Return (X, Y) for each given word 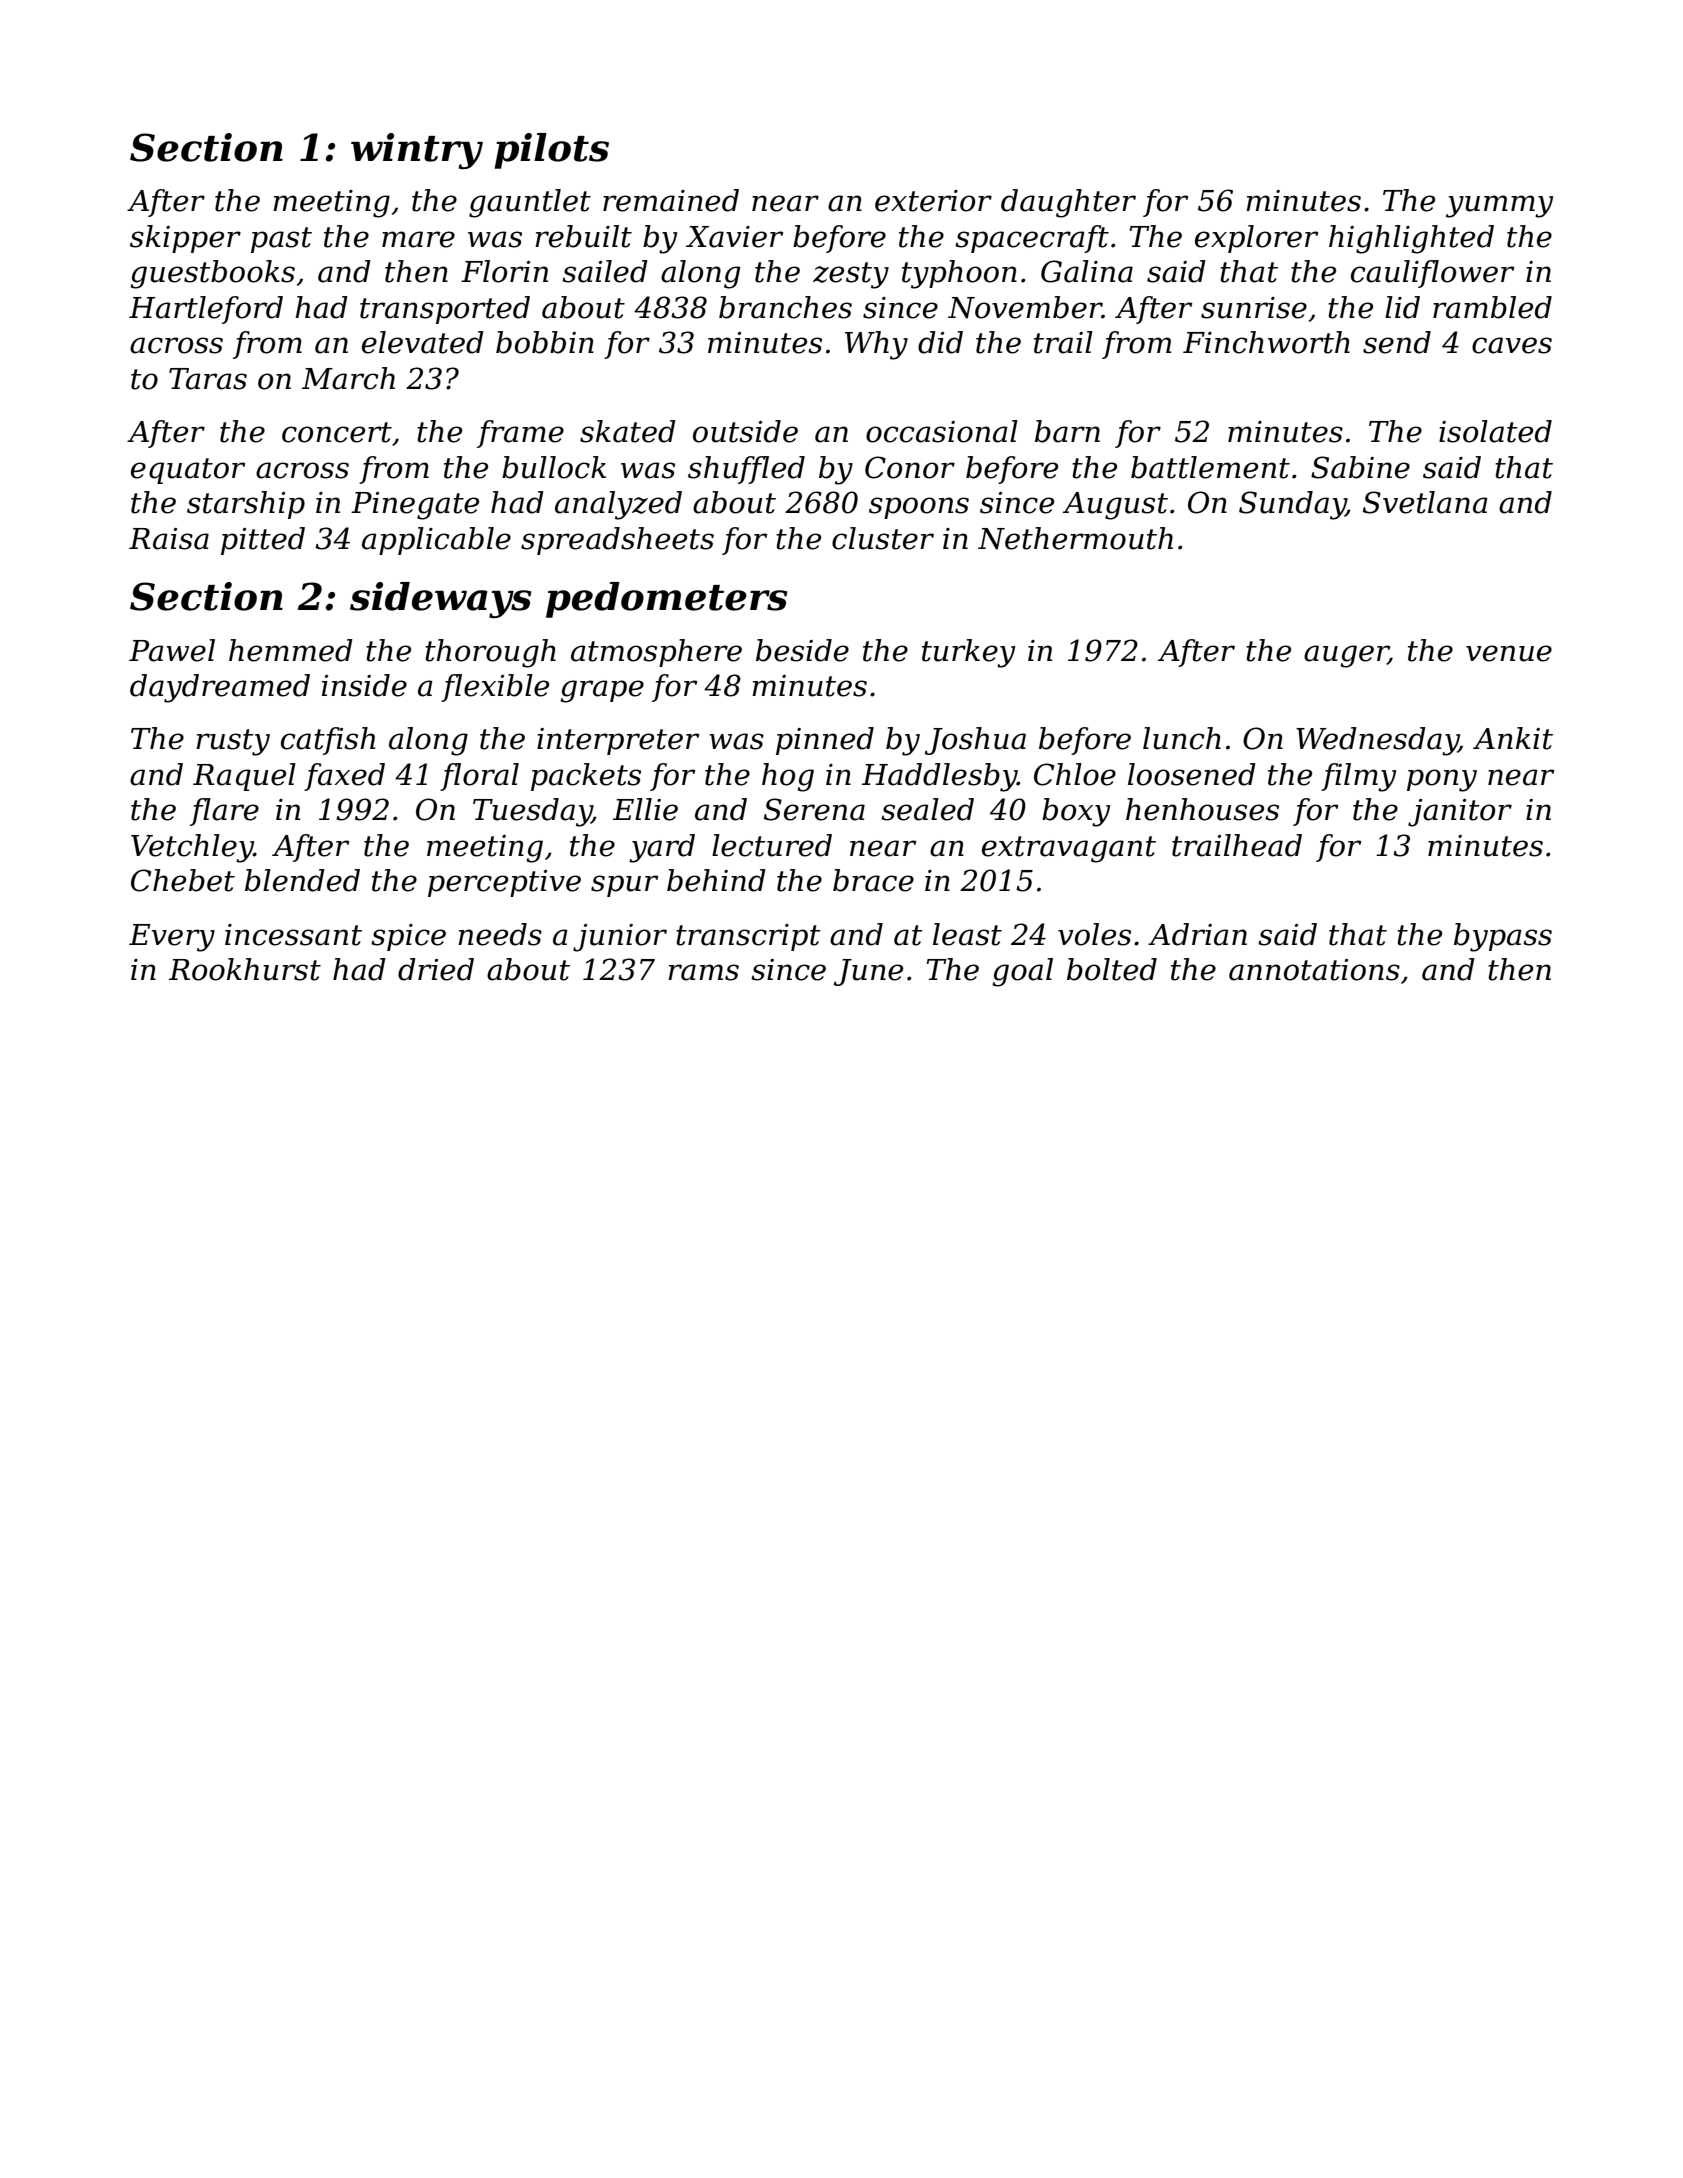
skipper (185, 239)
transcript (748, 937)
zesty (851, 275)
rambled (1492, 307)
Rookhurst (245, 969)
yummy (1499, 206)
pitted (263, 541)
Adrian (1197, 934)
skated (628, 431)
